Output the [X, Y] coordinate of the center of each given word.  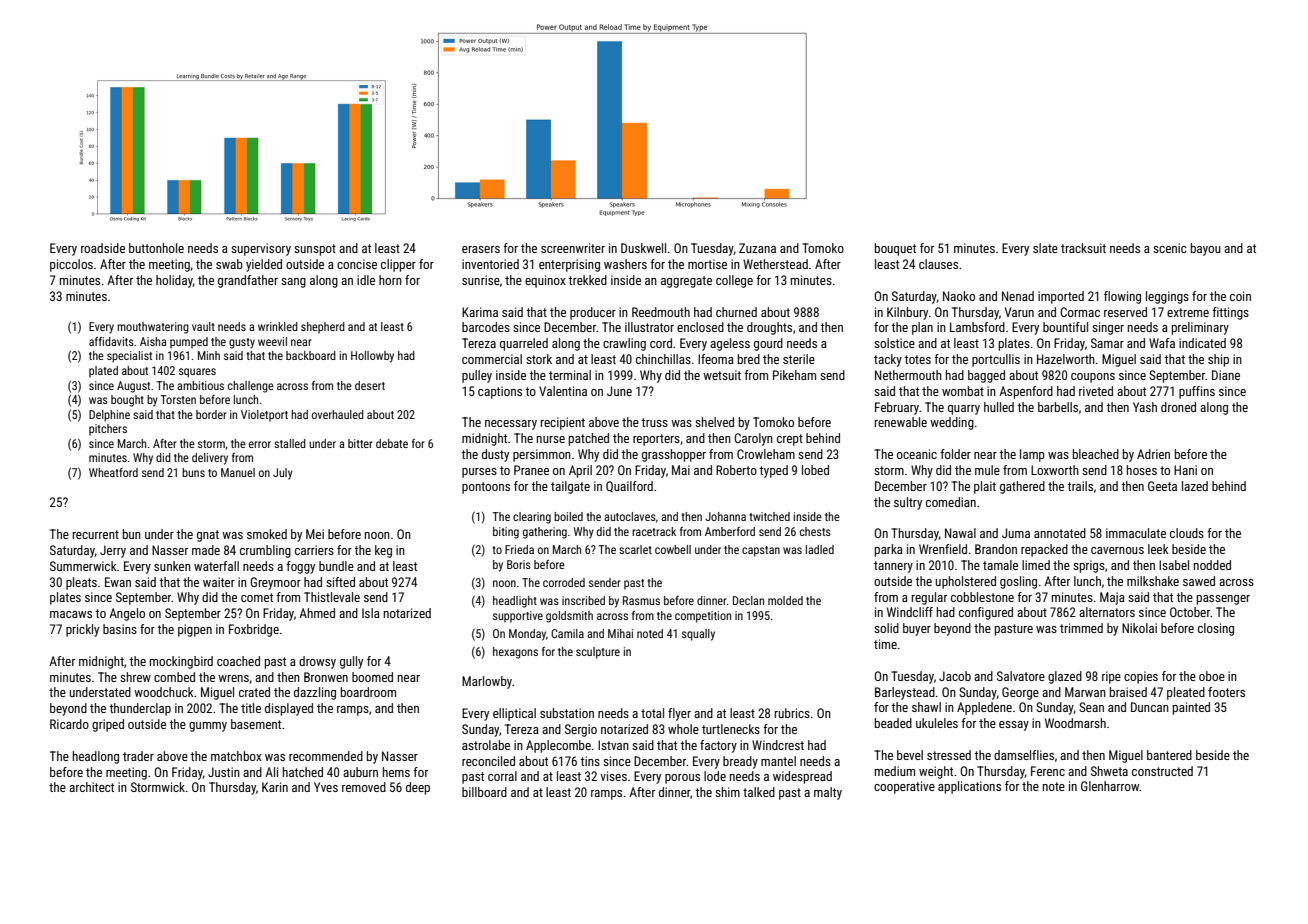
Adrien [1153, 454]
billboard [484, 792]
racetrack [654, 531]
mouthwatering [153, 328]
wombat [963, 391]
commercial [492, 359]
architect [91, 787]
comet [257, 597]
